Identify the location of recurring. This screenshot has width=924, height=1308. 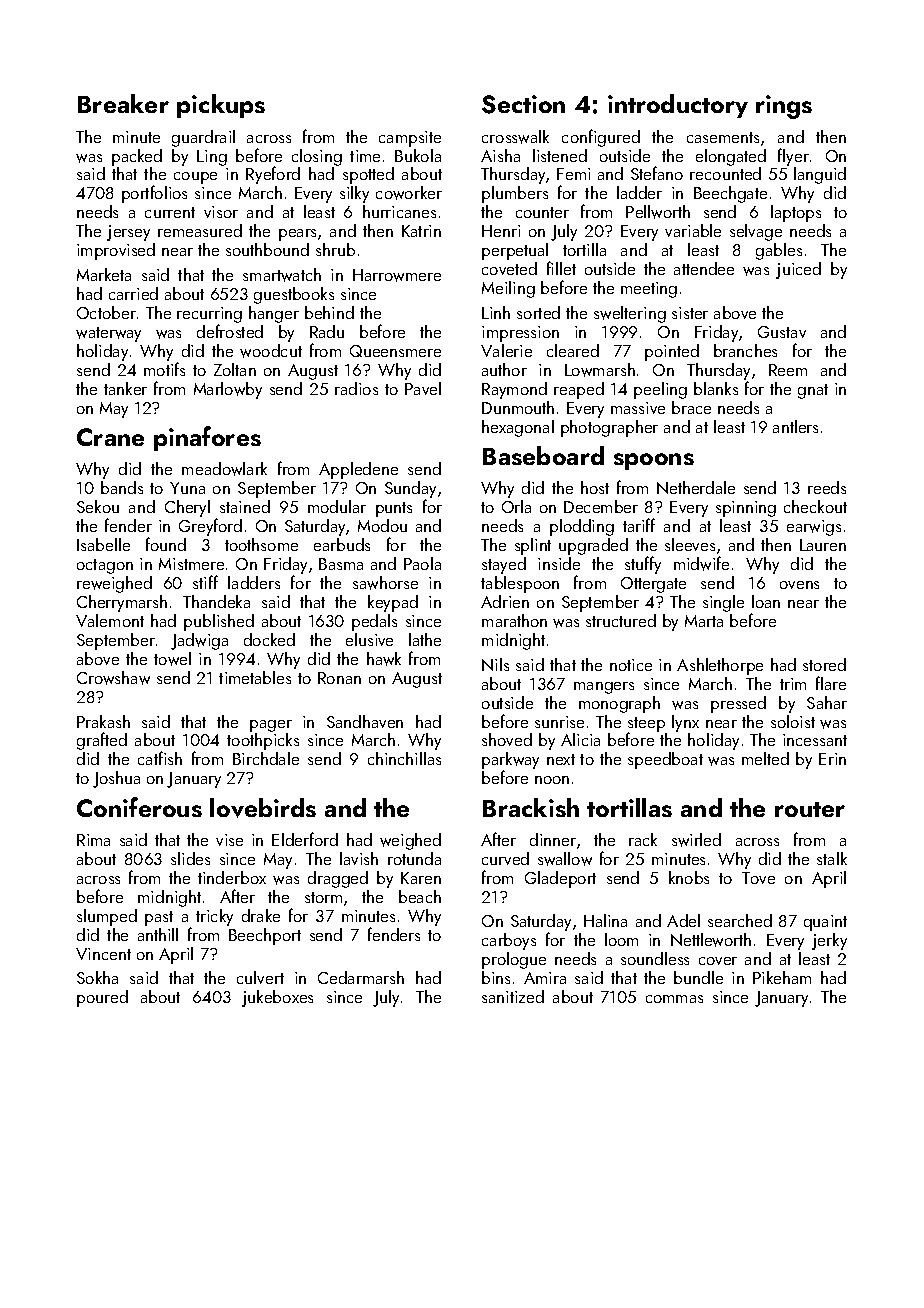
(209, 315).
